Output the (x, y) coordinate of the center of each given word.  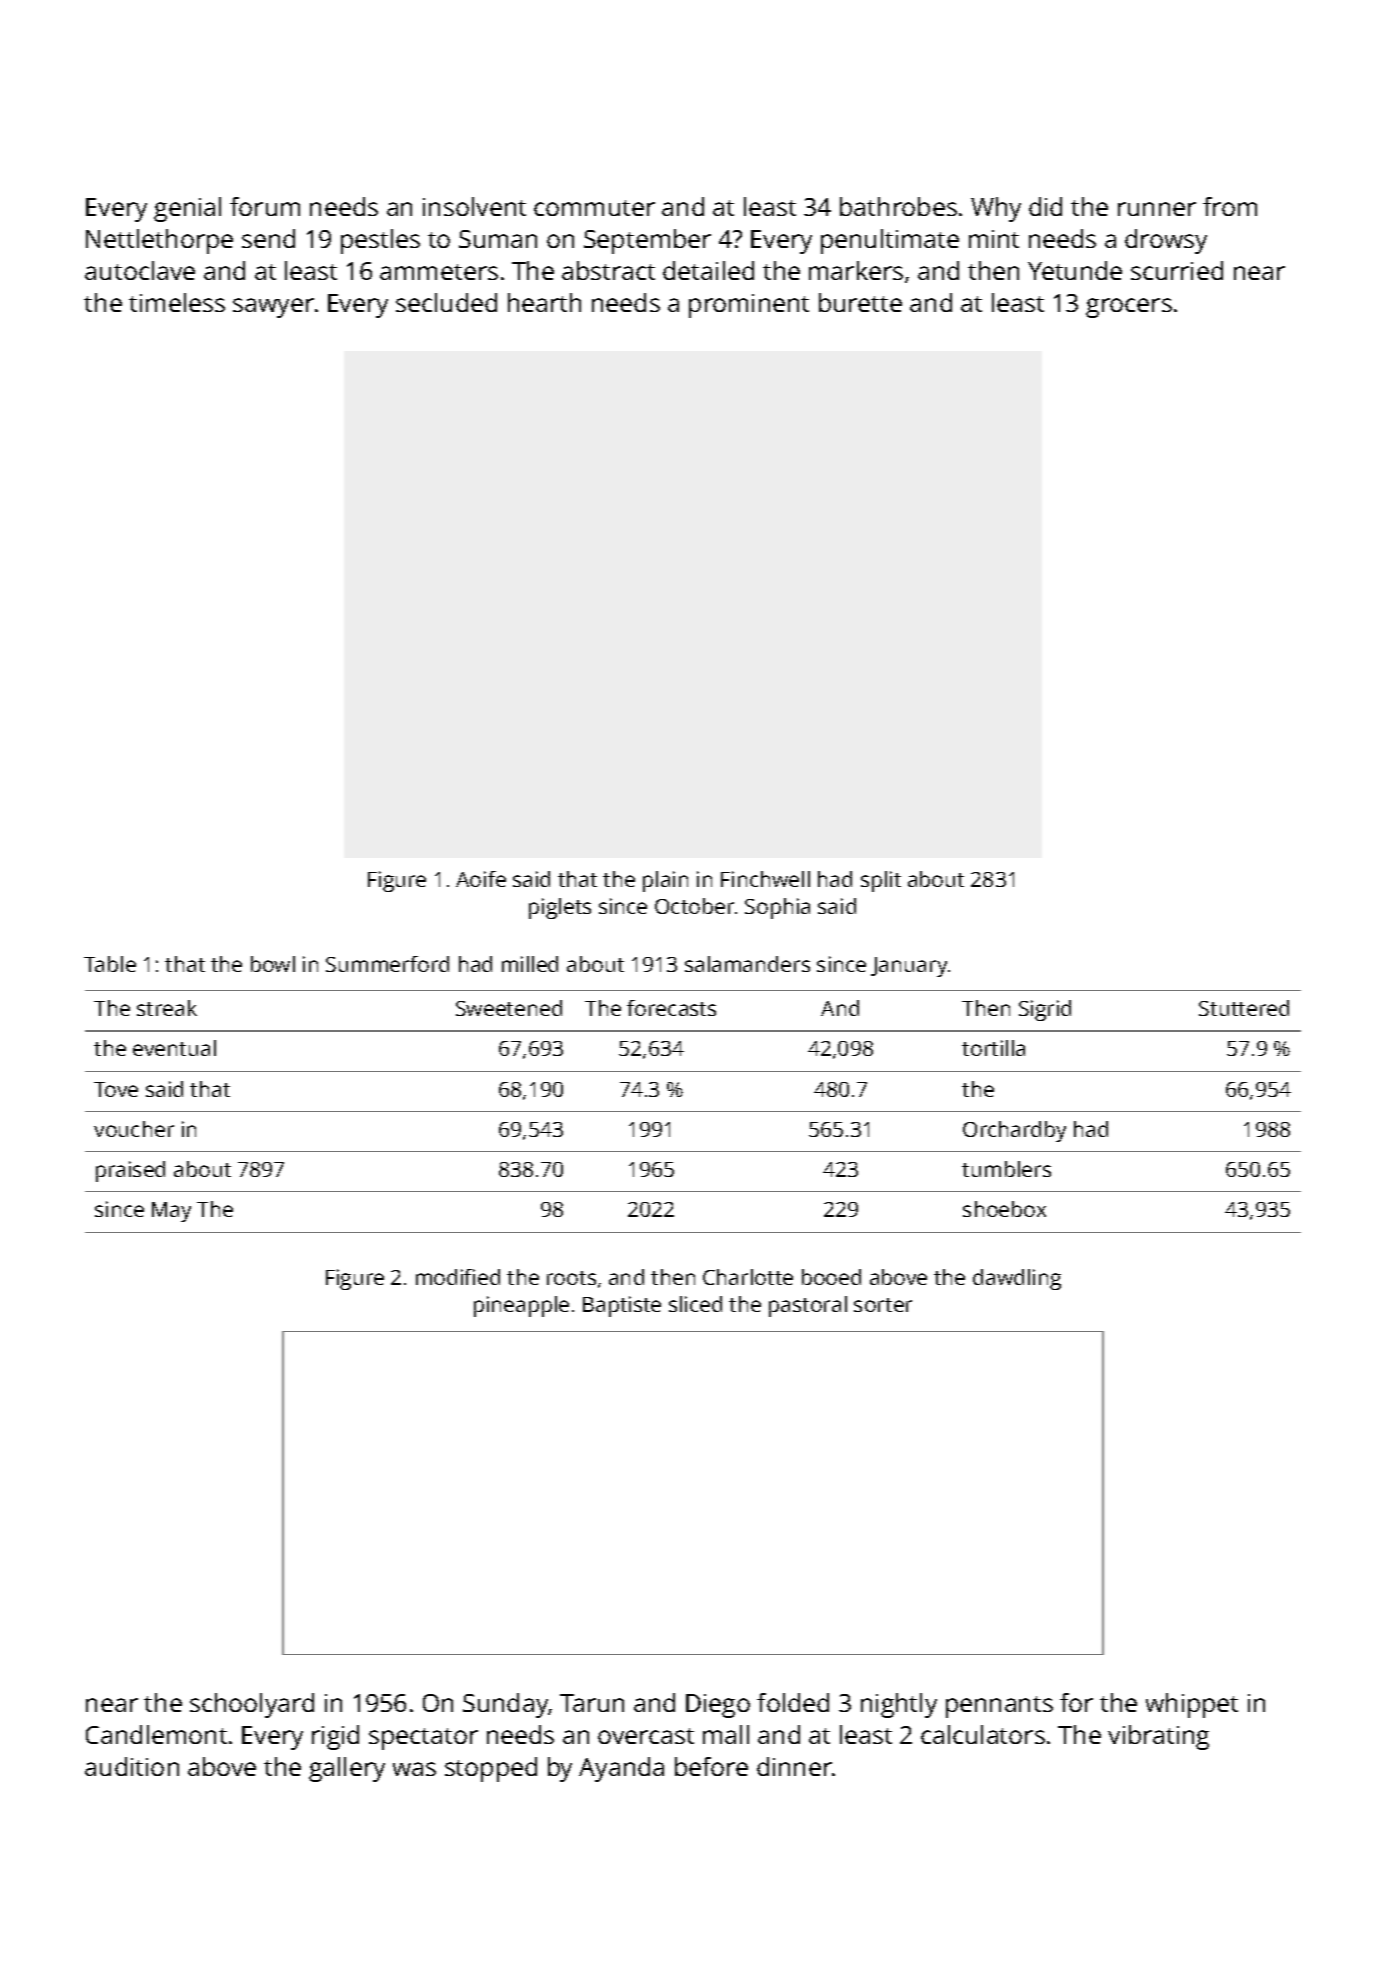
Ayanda (621, 1769)
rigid (335, 1737)
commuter (594, 208)
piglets (560, 908)
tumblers (1006, 1169)
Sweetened (509, 1008)
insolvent (474, 206)
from (1230, 206)
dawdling (1017, 1279)
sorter (883, 1305)
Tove (116, 1089)
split (881, 881)
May (171, 1212)
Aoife (481, 879)
